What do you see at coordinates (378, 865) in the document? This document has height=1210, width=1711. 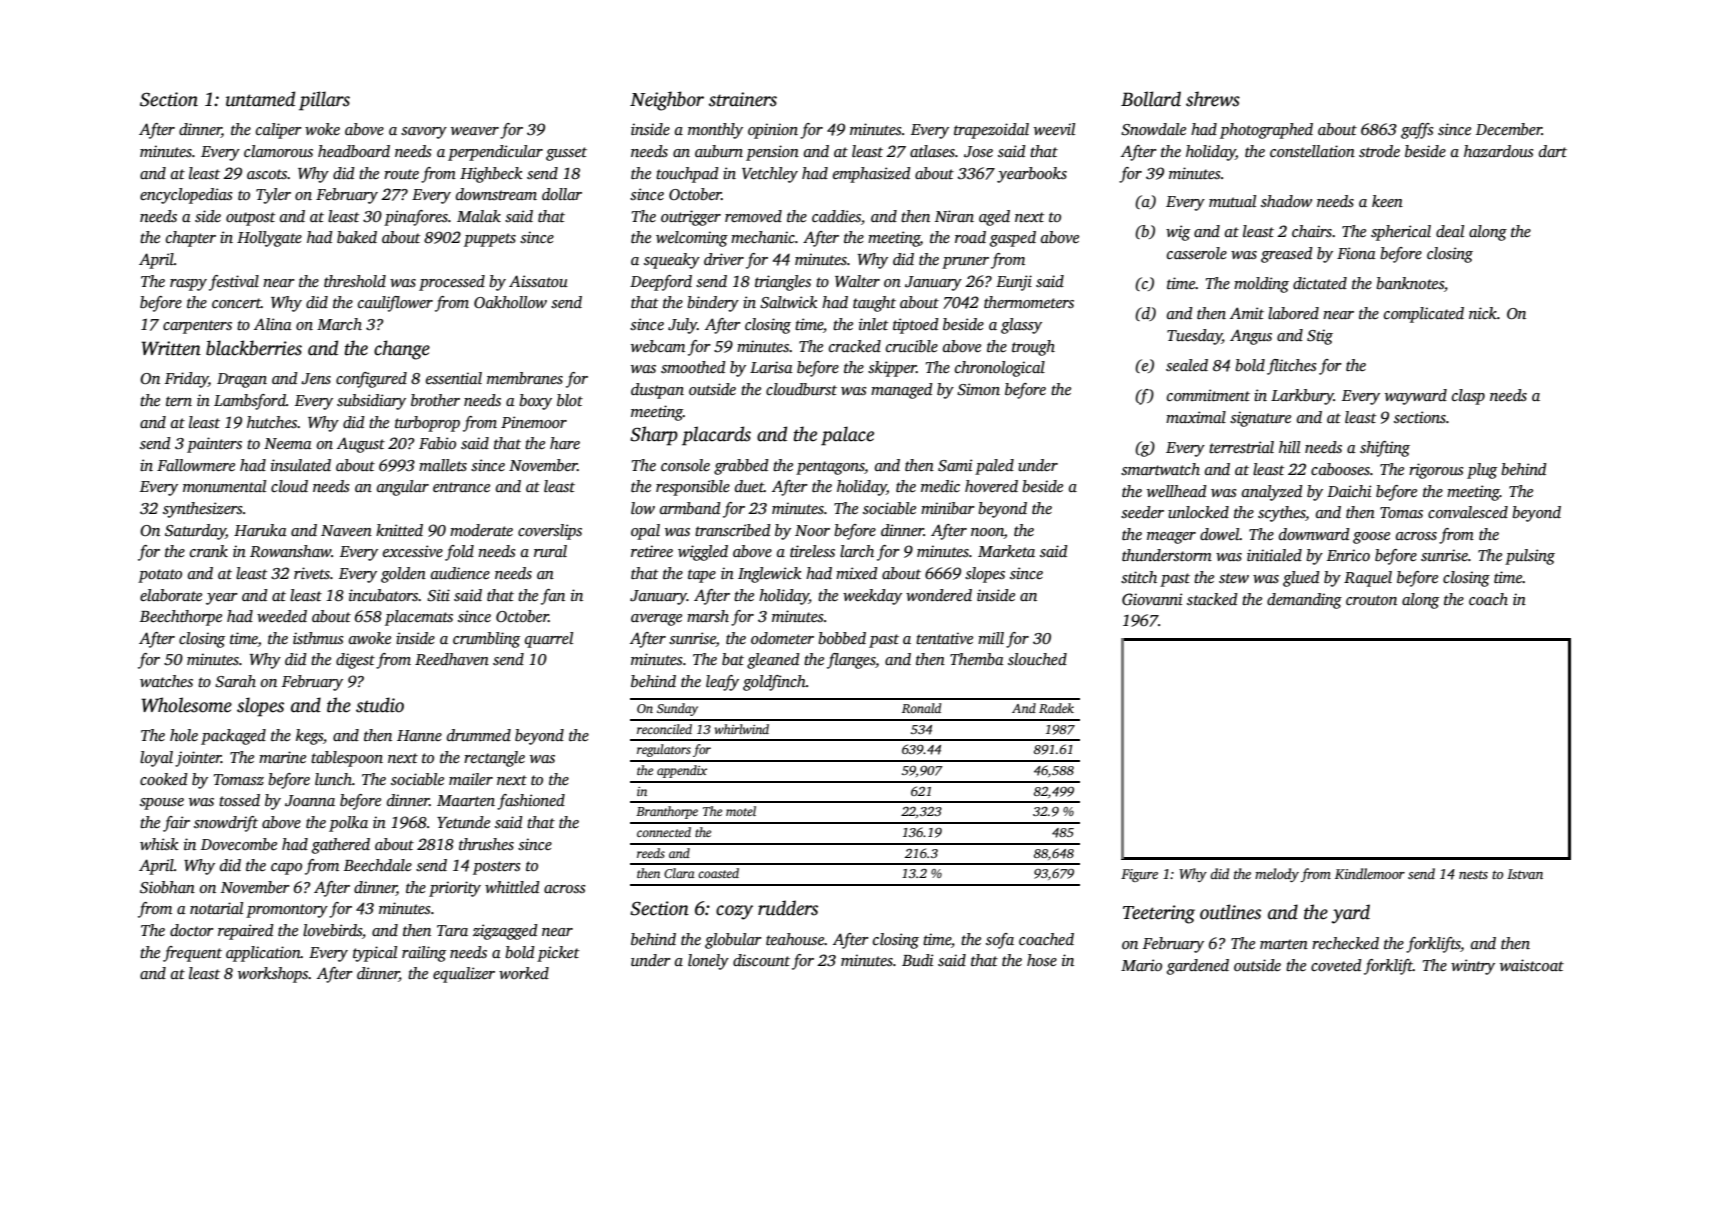 I see `Beechdale` at bounding box center [378, 865].
